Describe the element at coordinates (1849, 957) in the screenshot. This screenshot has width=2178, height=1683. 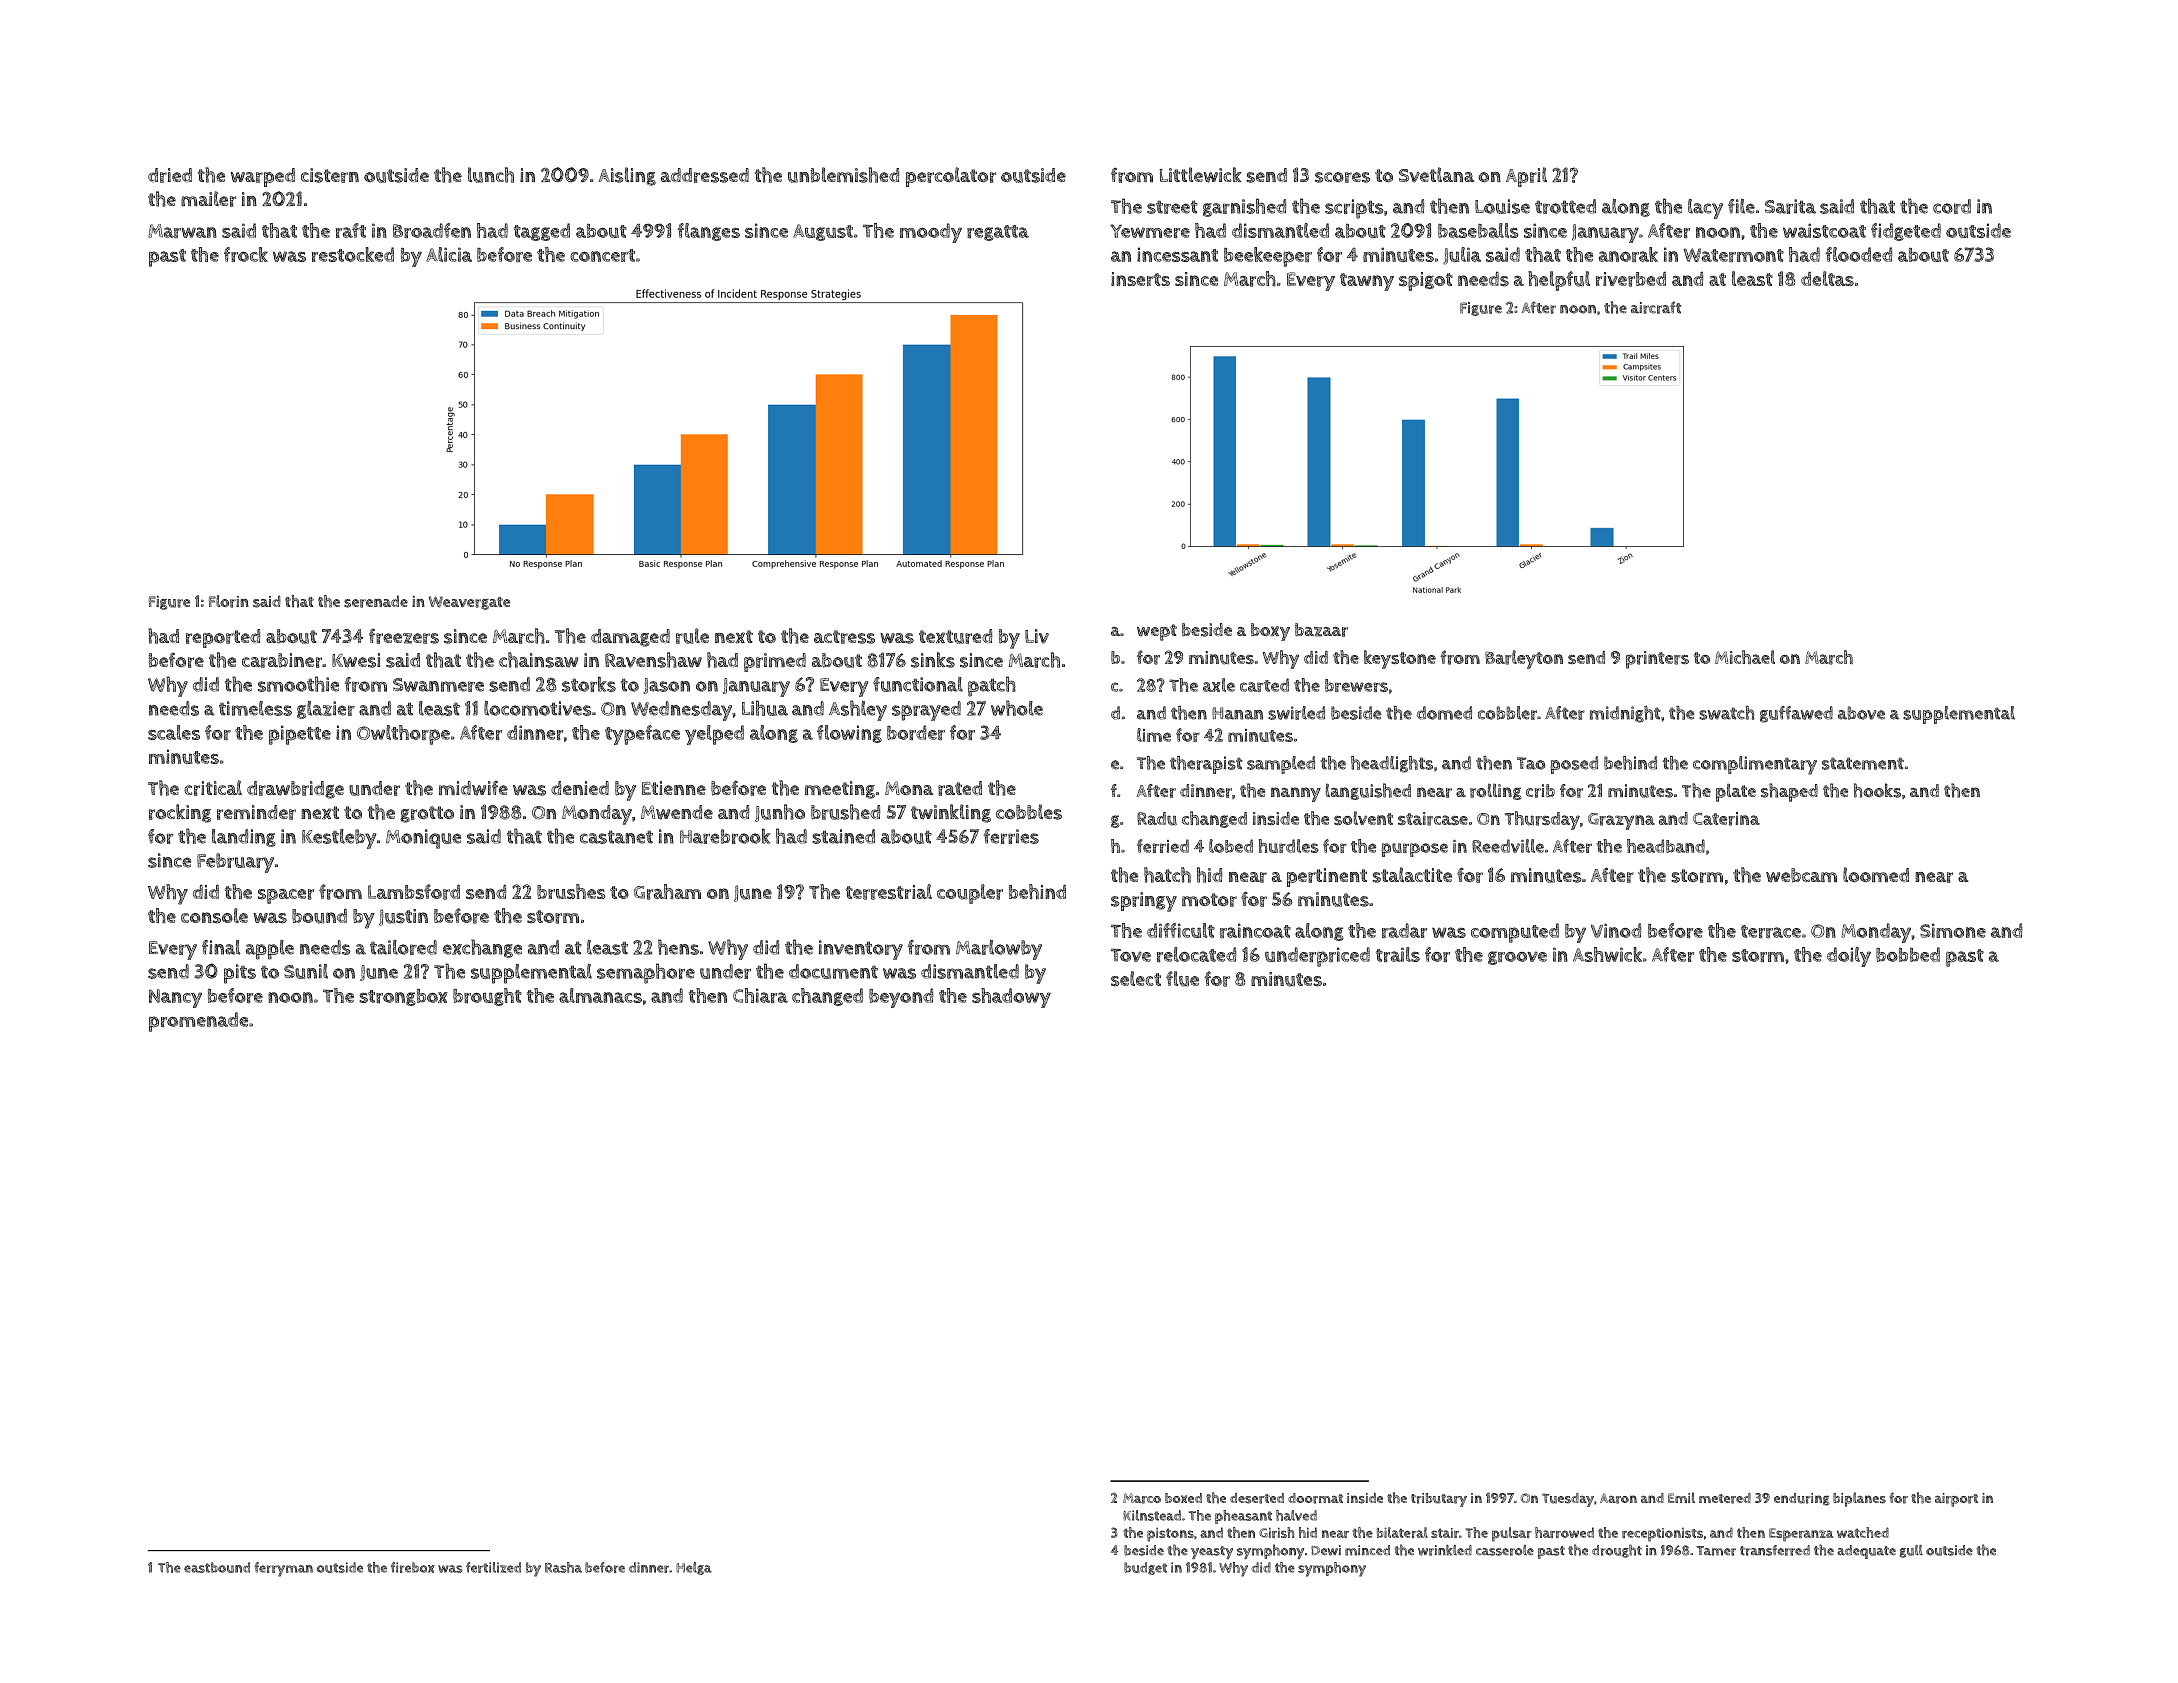
I see `doily` at that location.
